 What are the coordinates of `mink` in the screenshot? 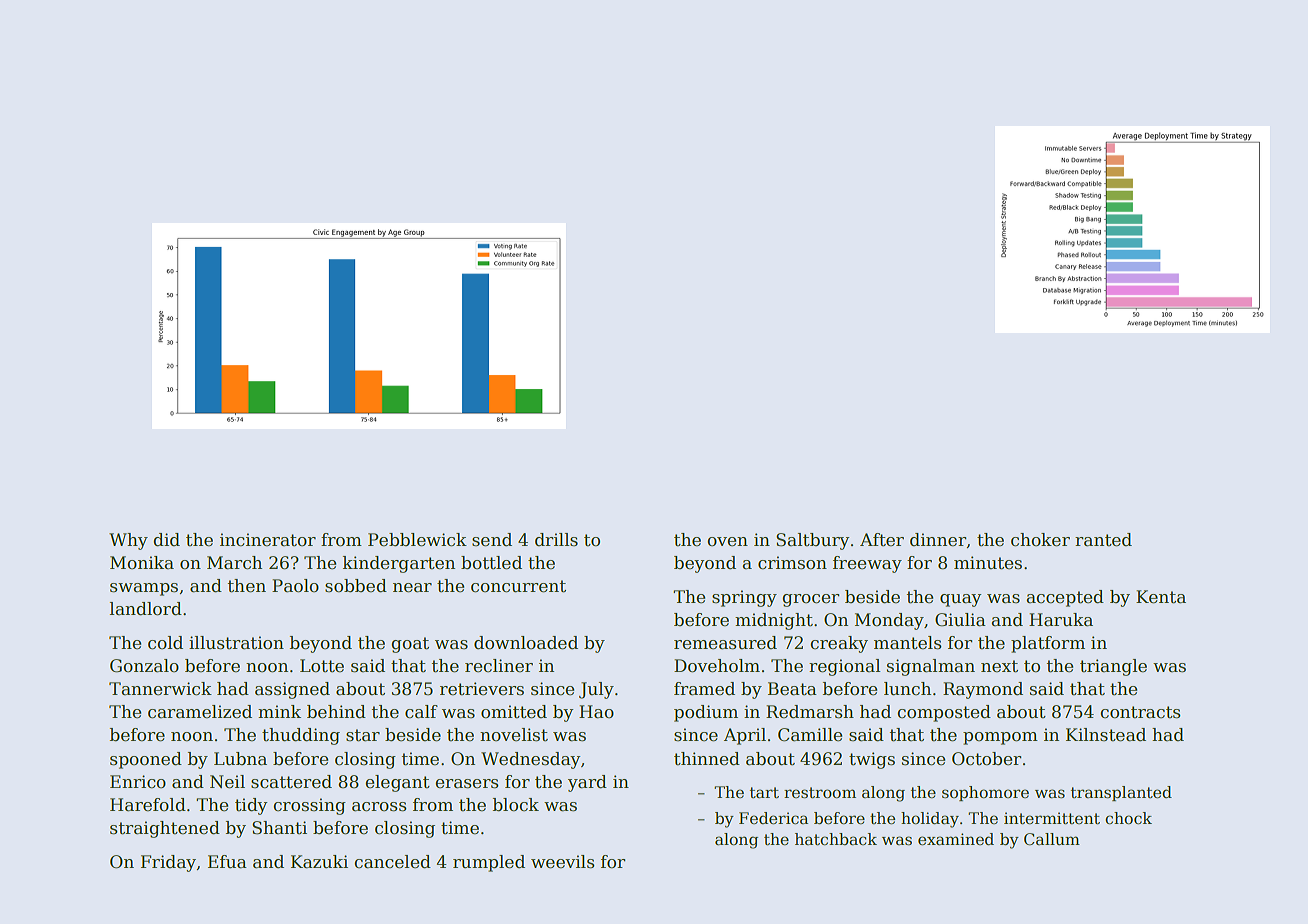 It's located at (279, 711).
